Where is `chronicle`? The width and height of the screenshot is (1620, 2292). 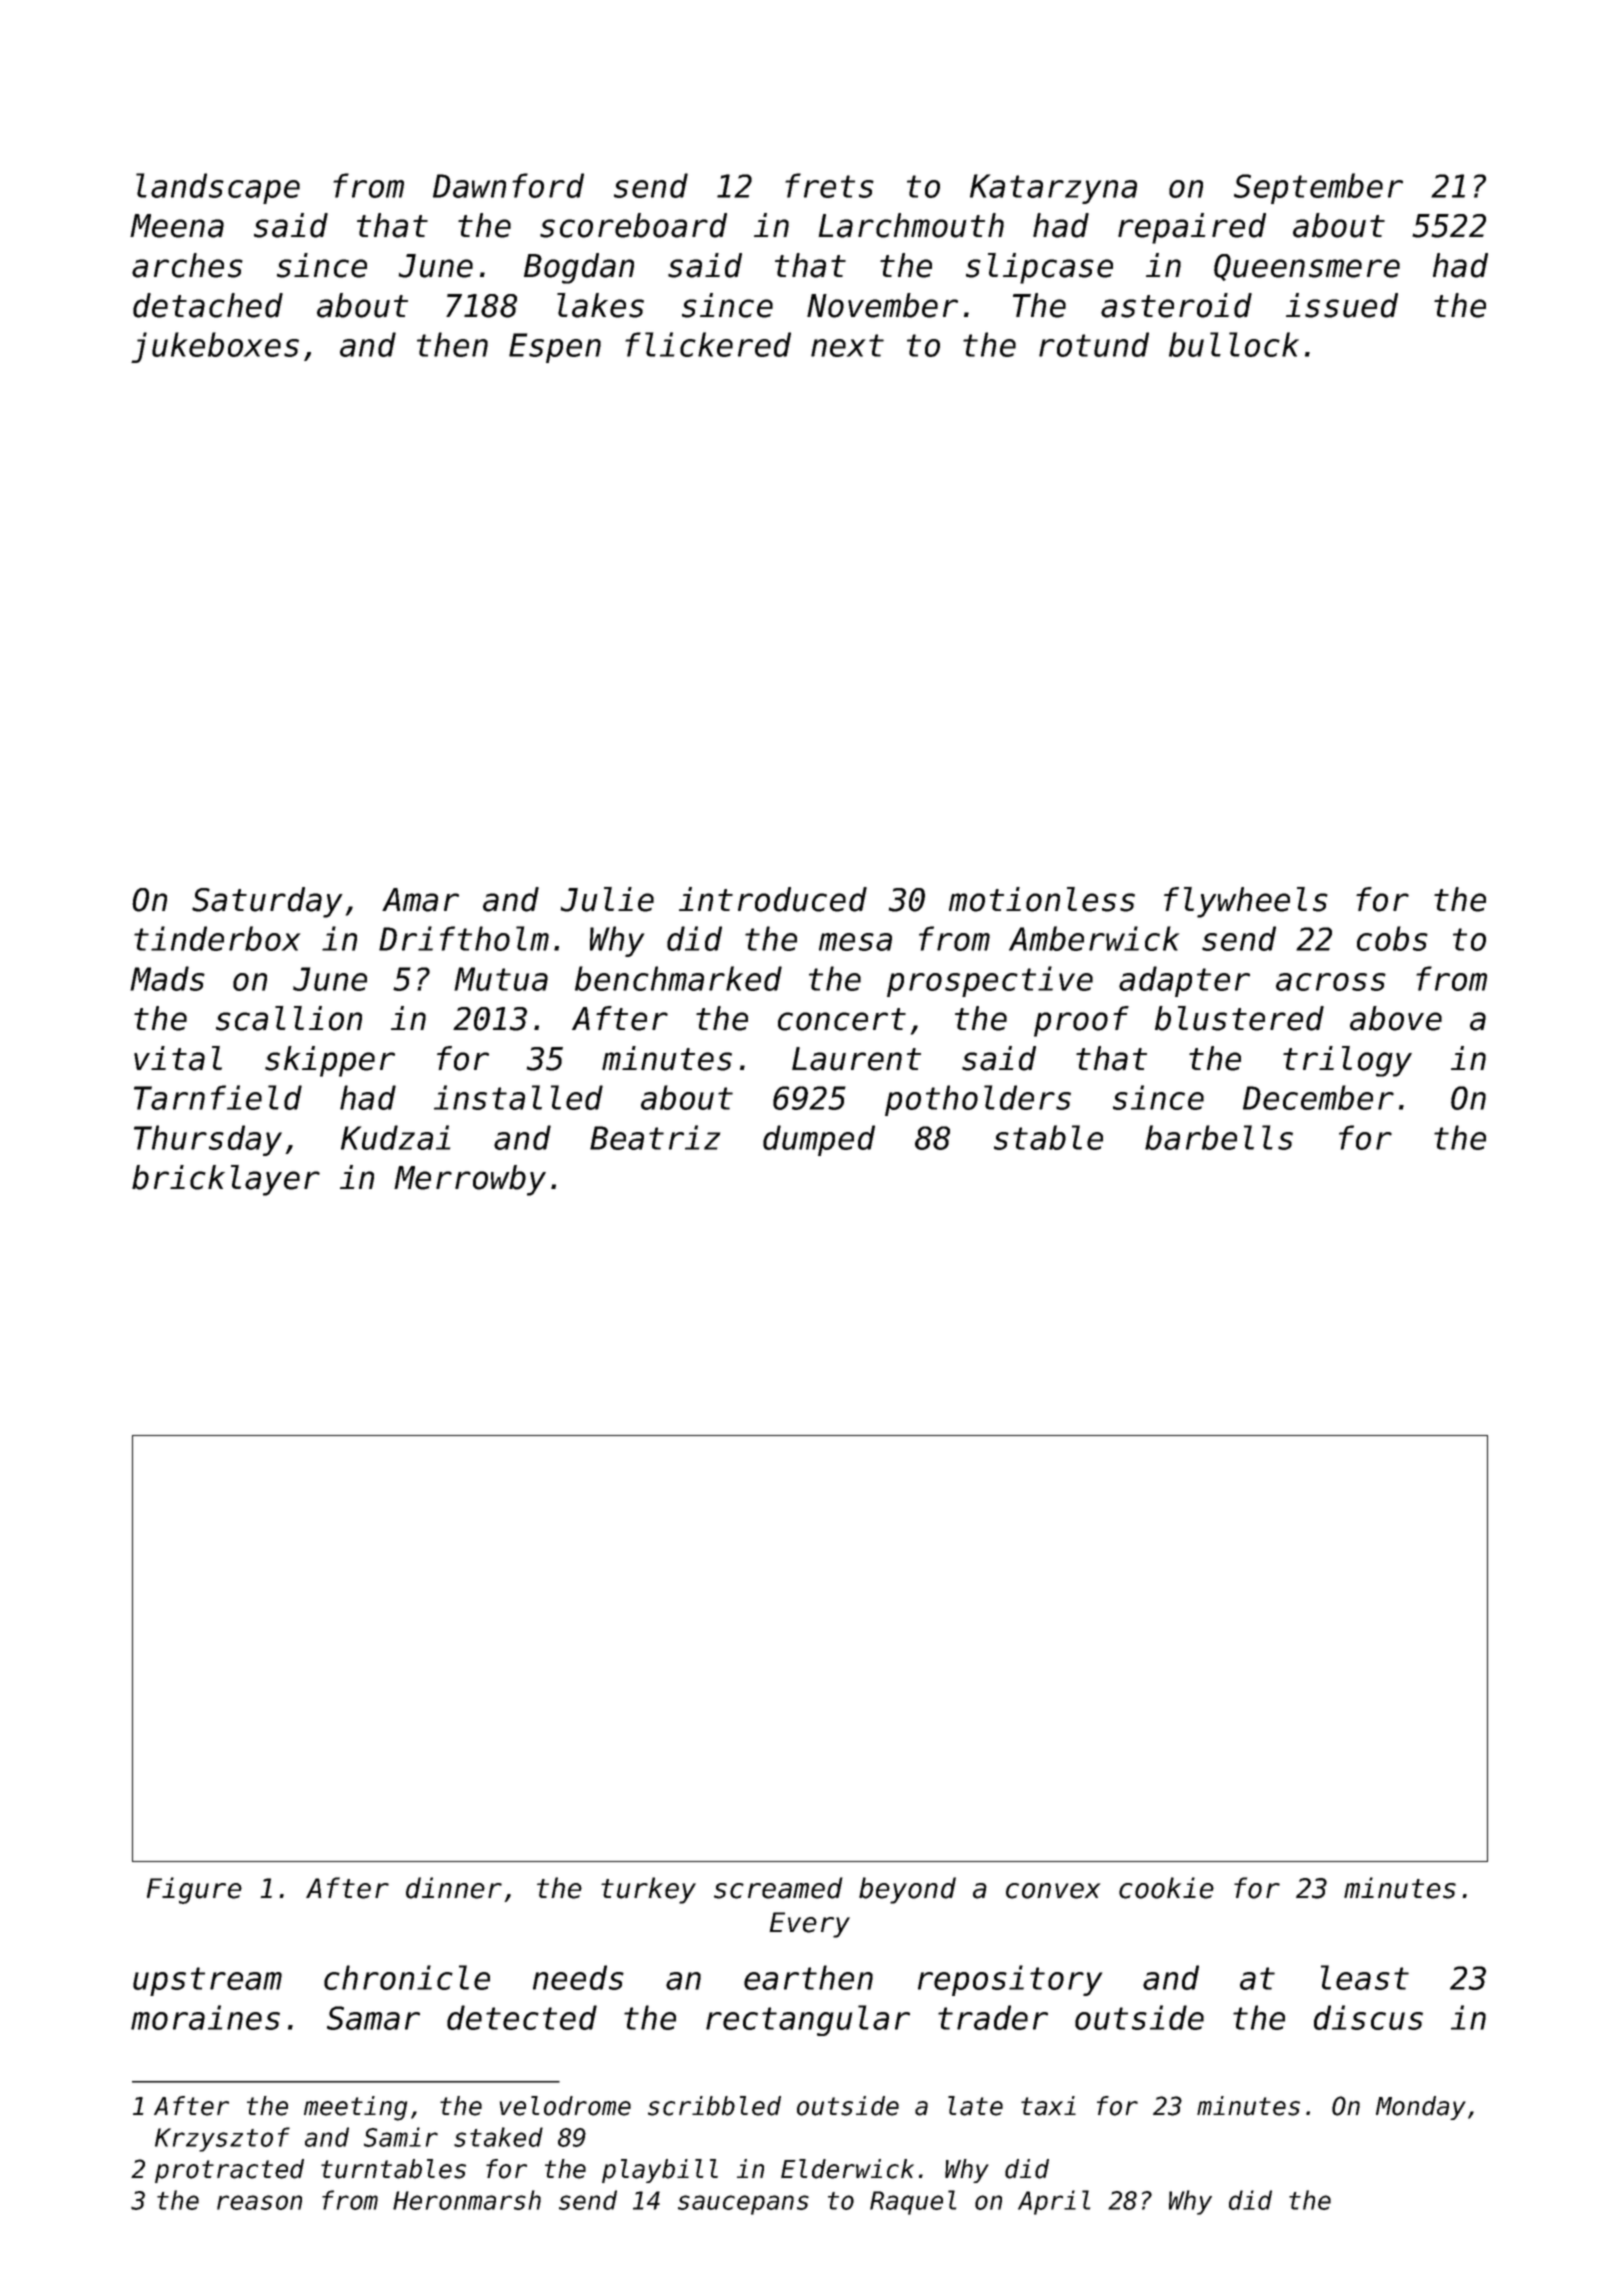
chronicle is located at coordinates (407, 1977).
